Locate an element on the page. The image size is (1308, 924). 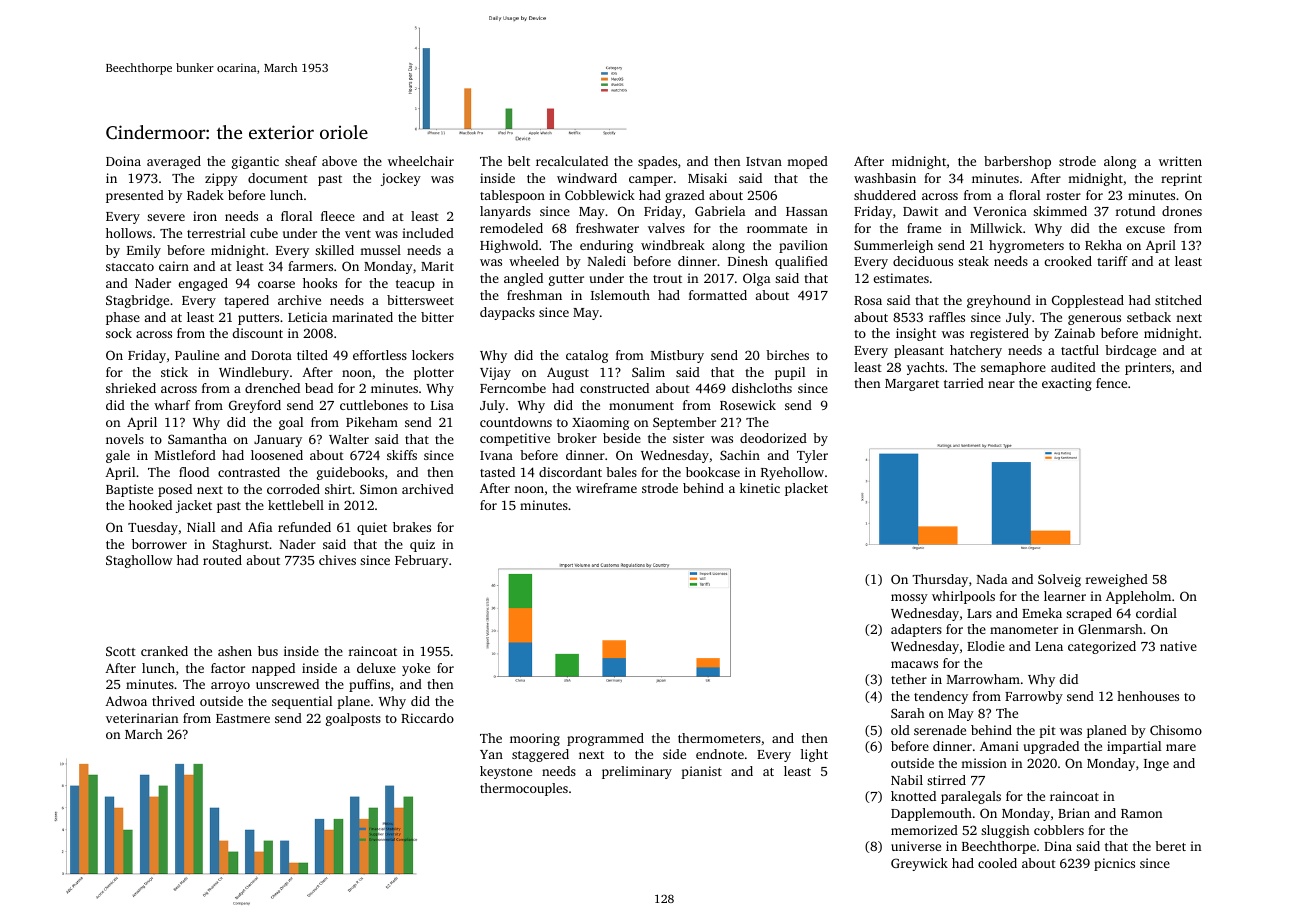
staccato is located at coordinates (130, 267).
